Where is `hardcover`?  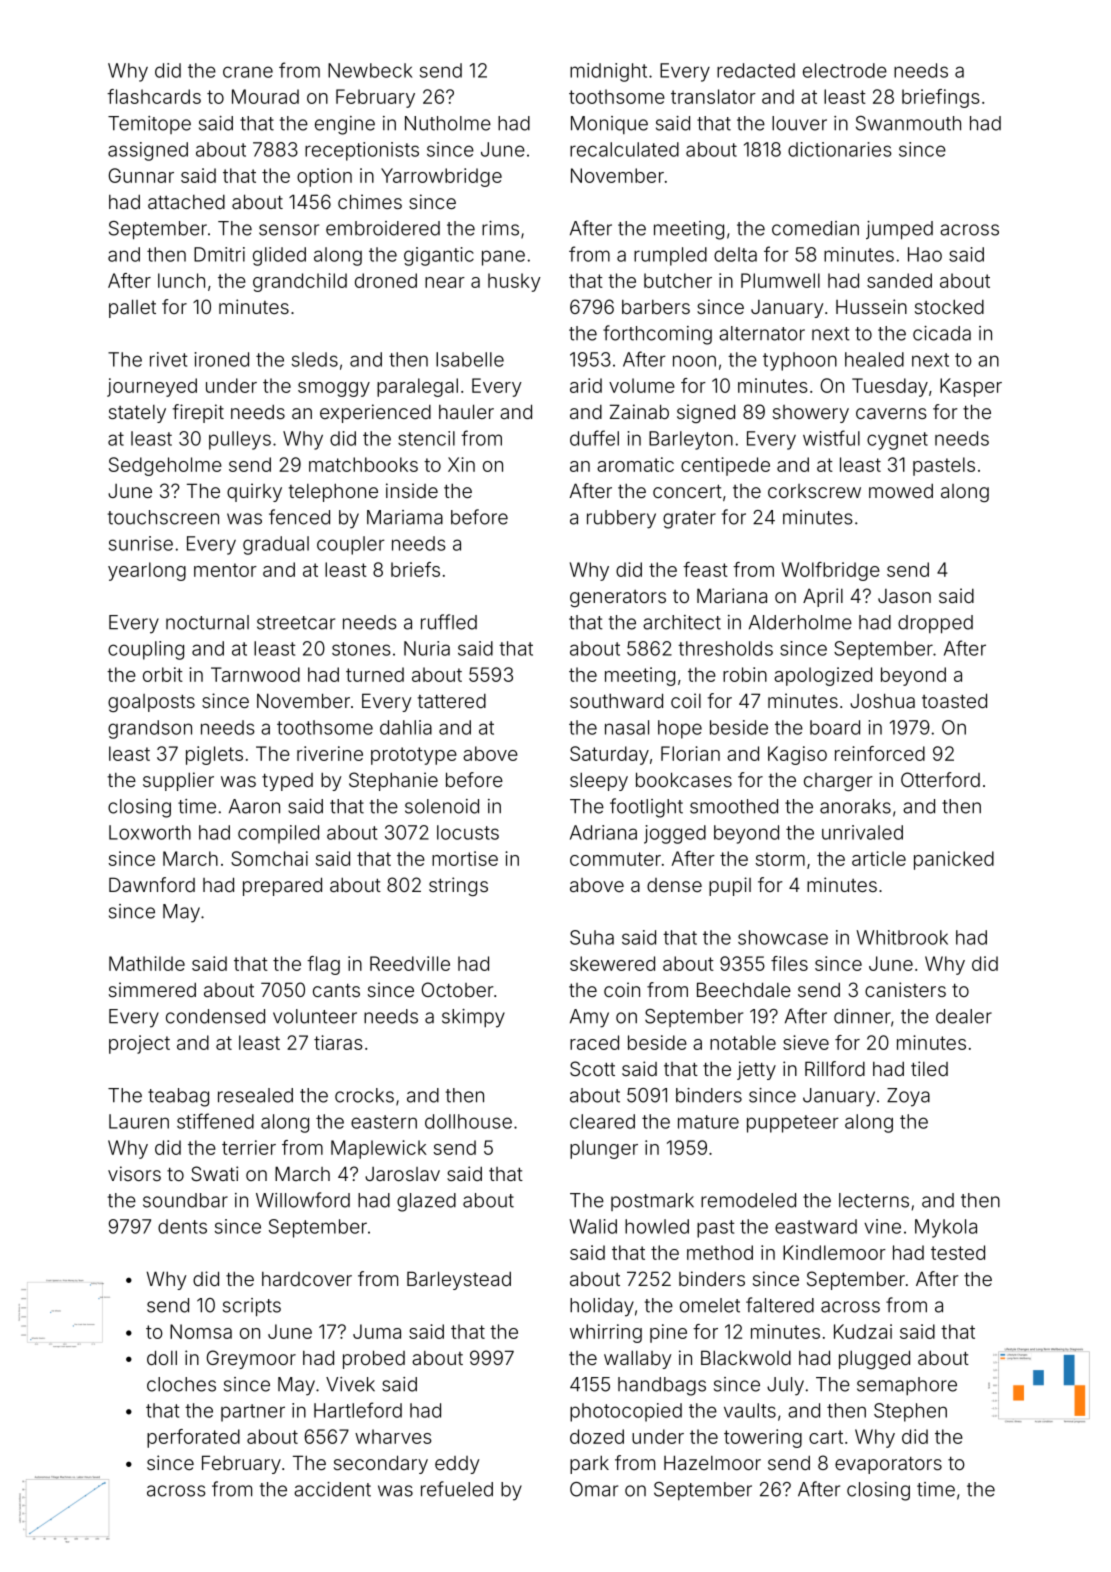 hardcover is located at coordinates (307, 1279).
